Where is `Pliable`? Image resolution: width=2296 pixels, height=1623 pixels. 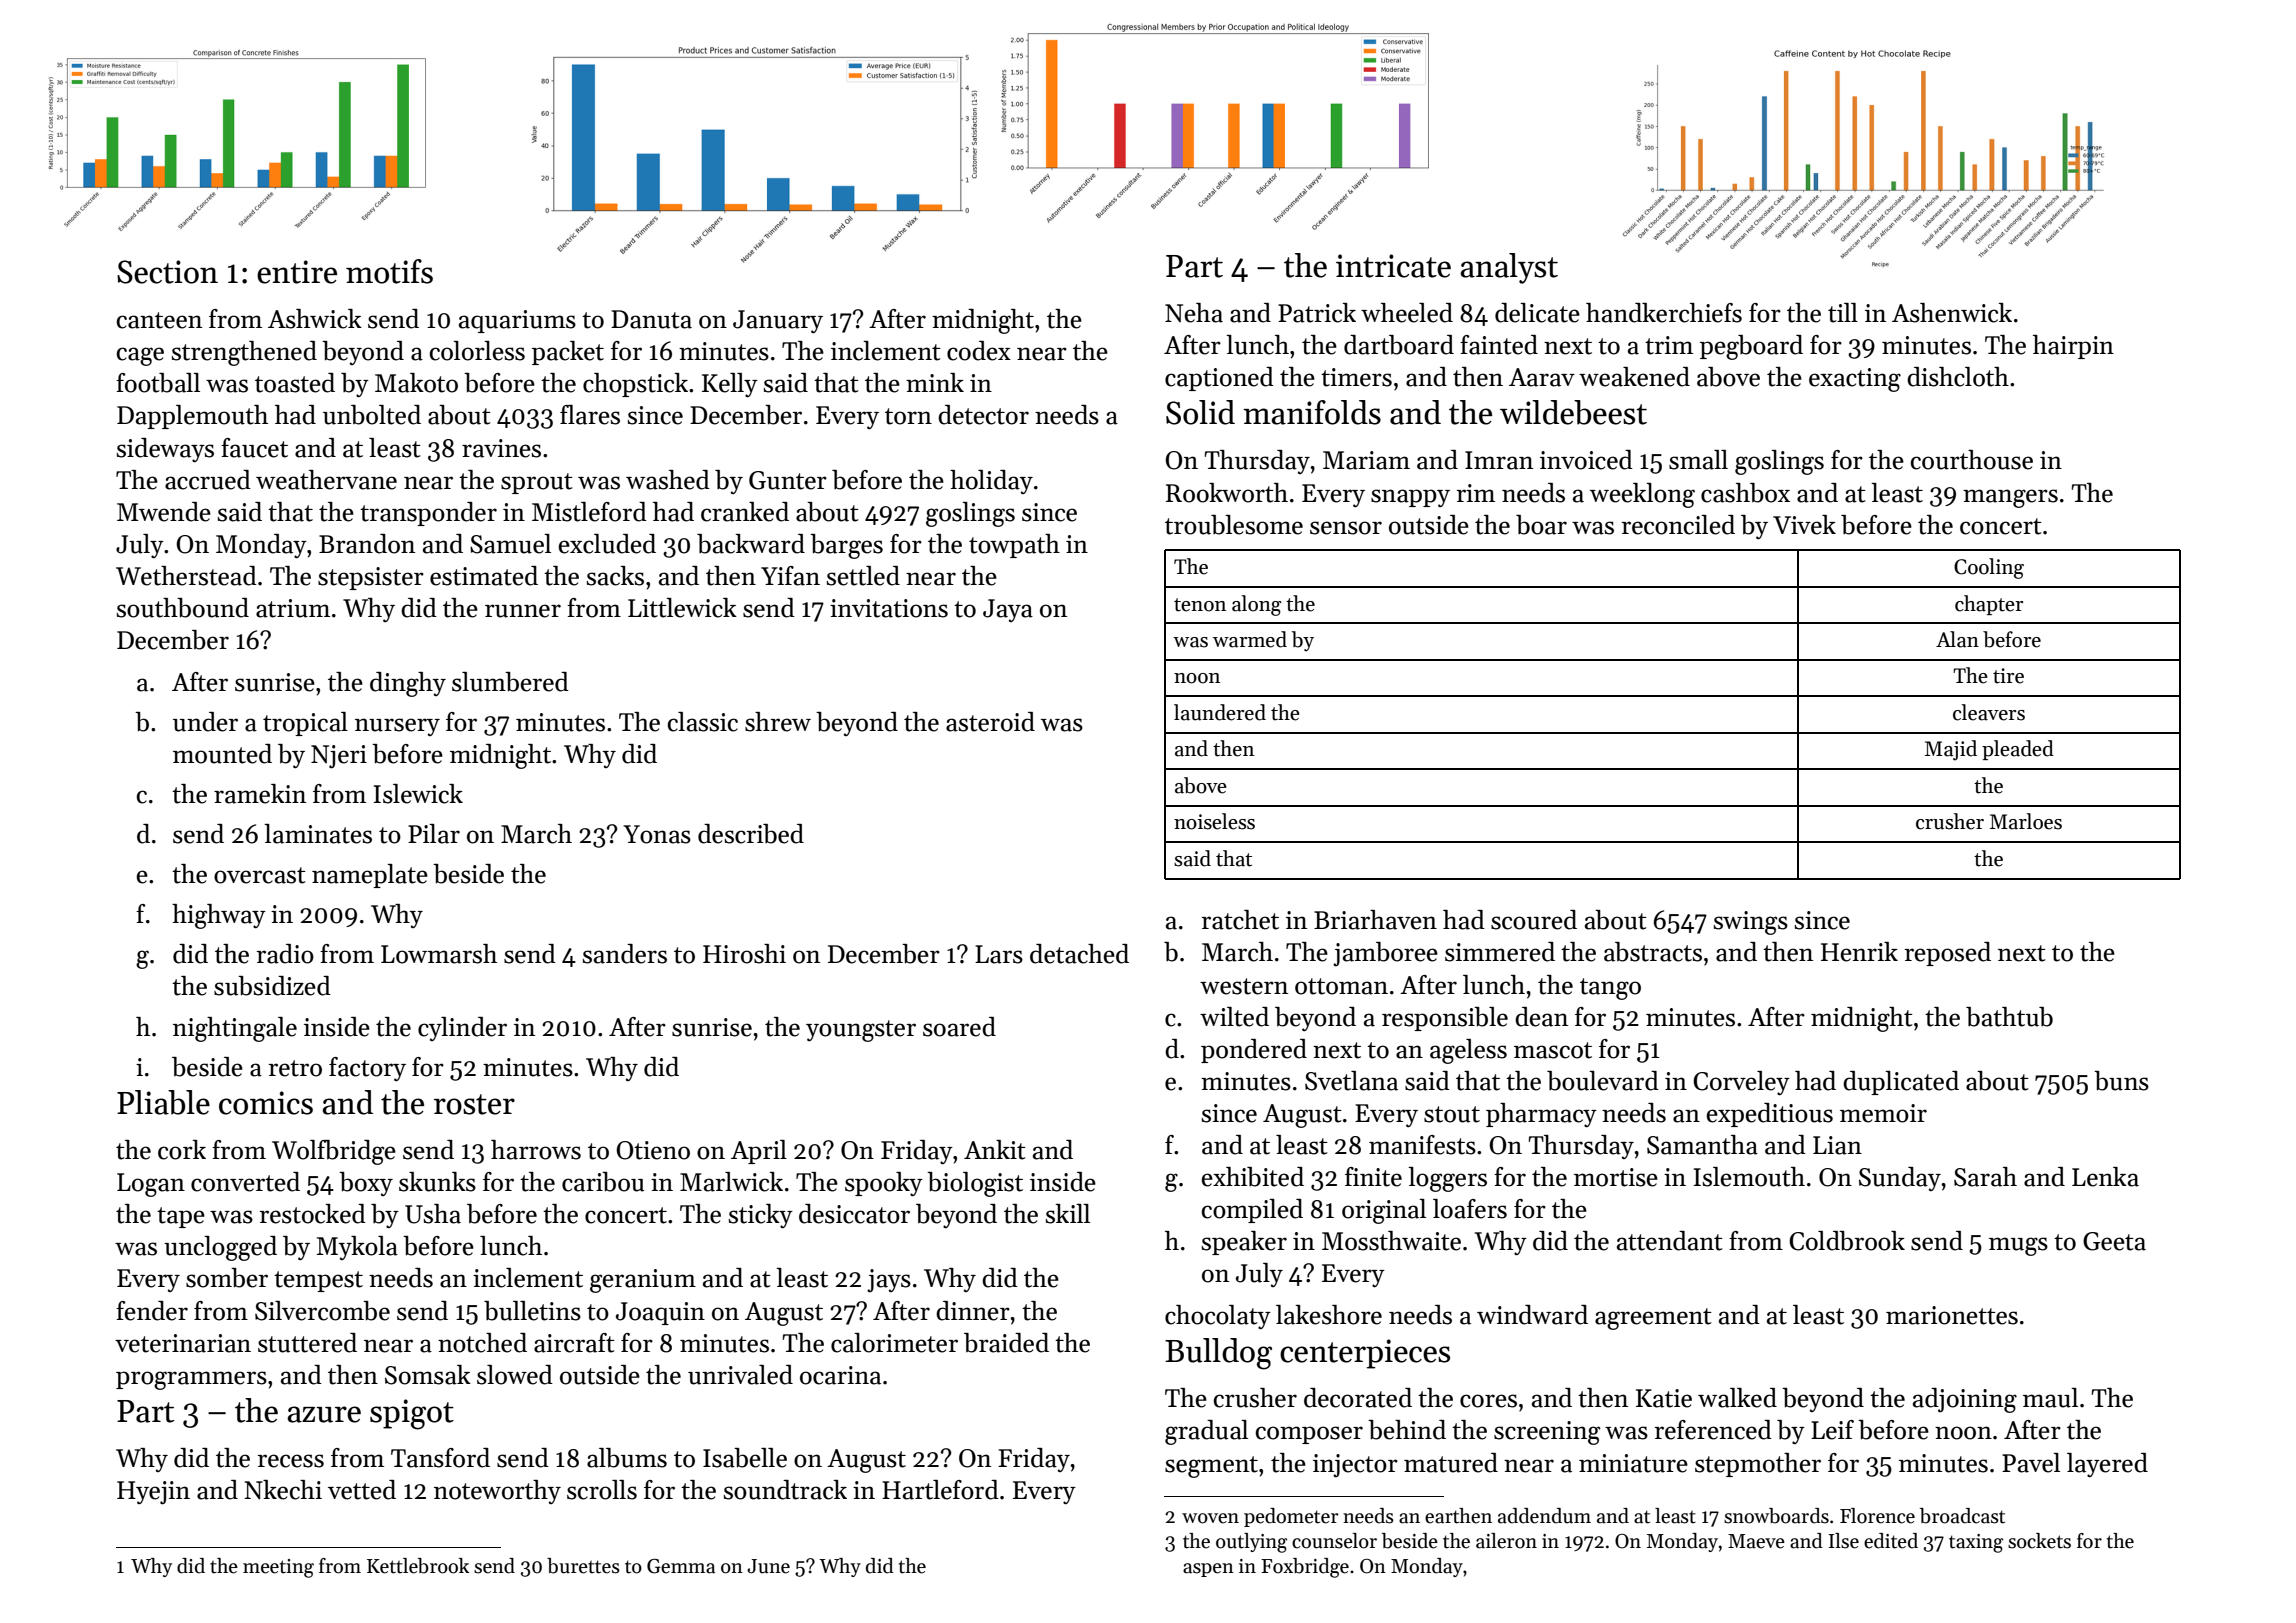 Pliable is located at coordinates (163, 1102).
